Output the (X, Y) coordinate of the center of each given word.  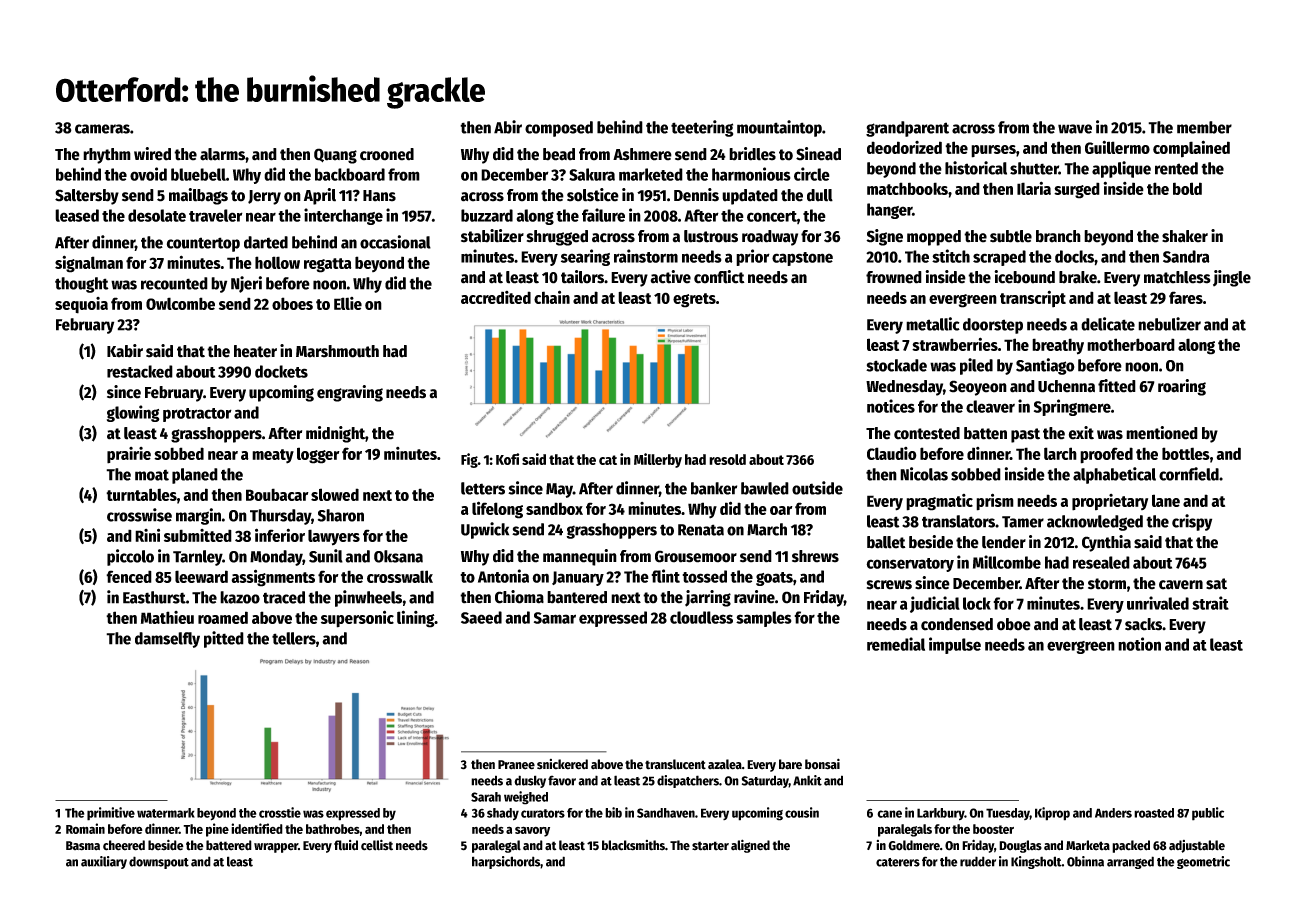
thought (82, 285)
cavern (1181, 585)
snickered (562, 764)
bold (1187, 188)
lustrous (711, 236)
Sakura (592, 174)
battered (229, 845)
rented (1176, 168)
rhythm (107, 156)
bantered (577, 597)
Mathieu (167, 617)
